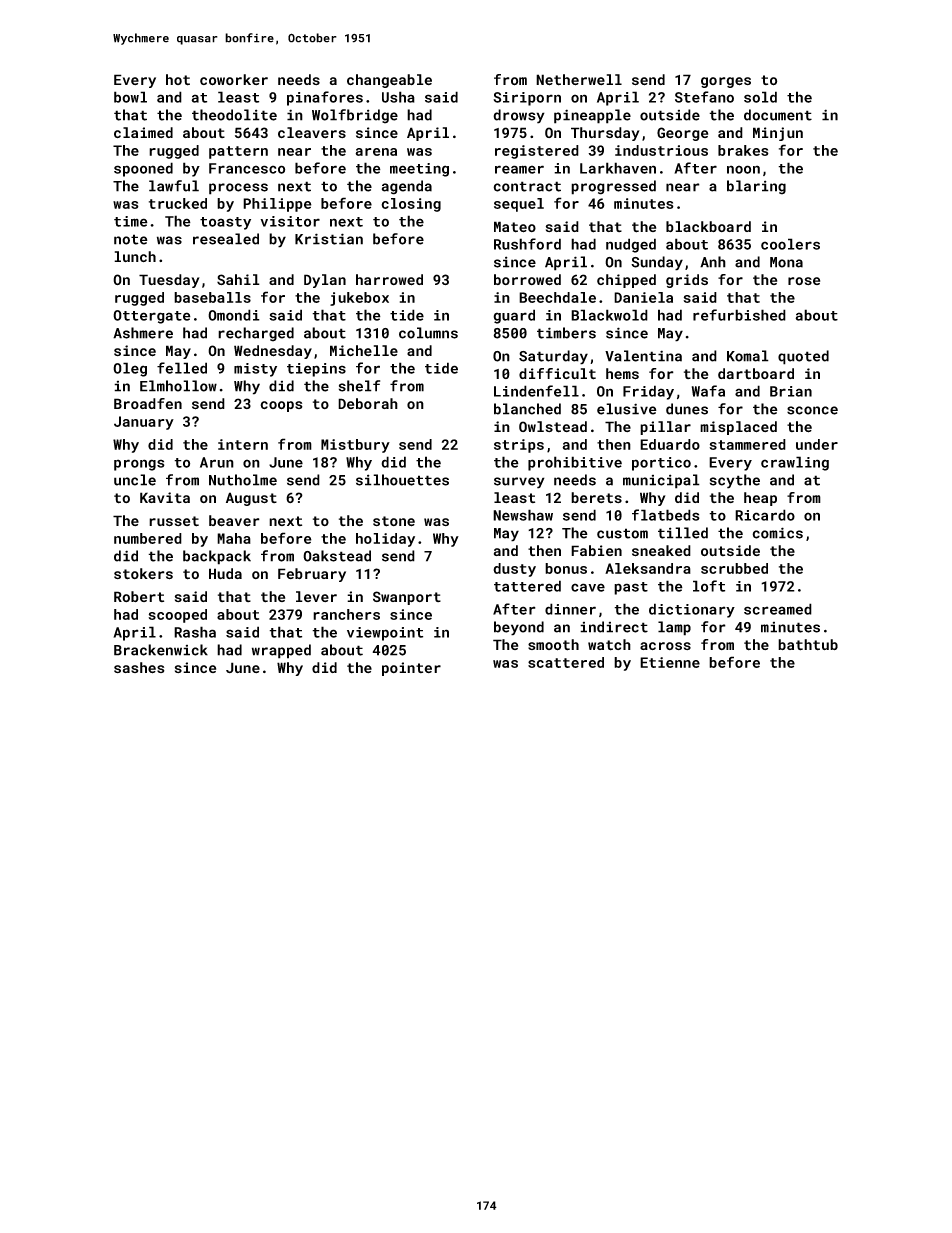  What do you see at coordinates (575, 463) in the screenshot?
I see `prohibitive` at bounding box center [575, 463].
